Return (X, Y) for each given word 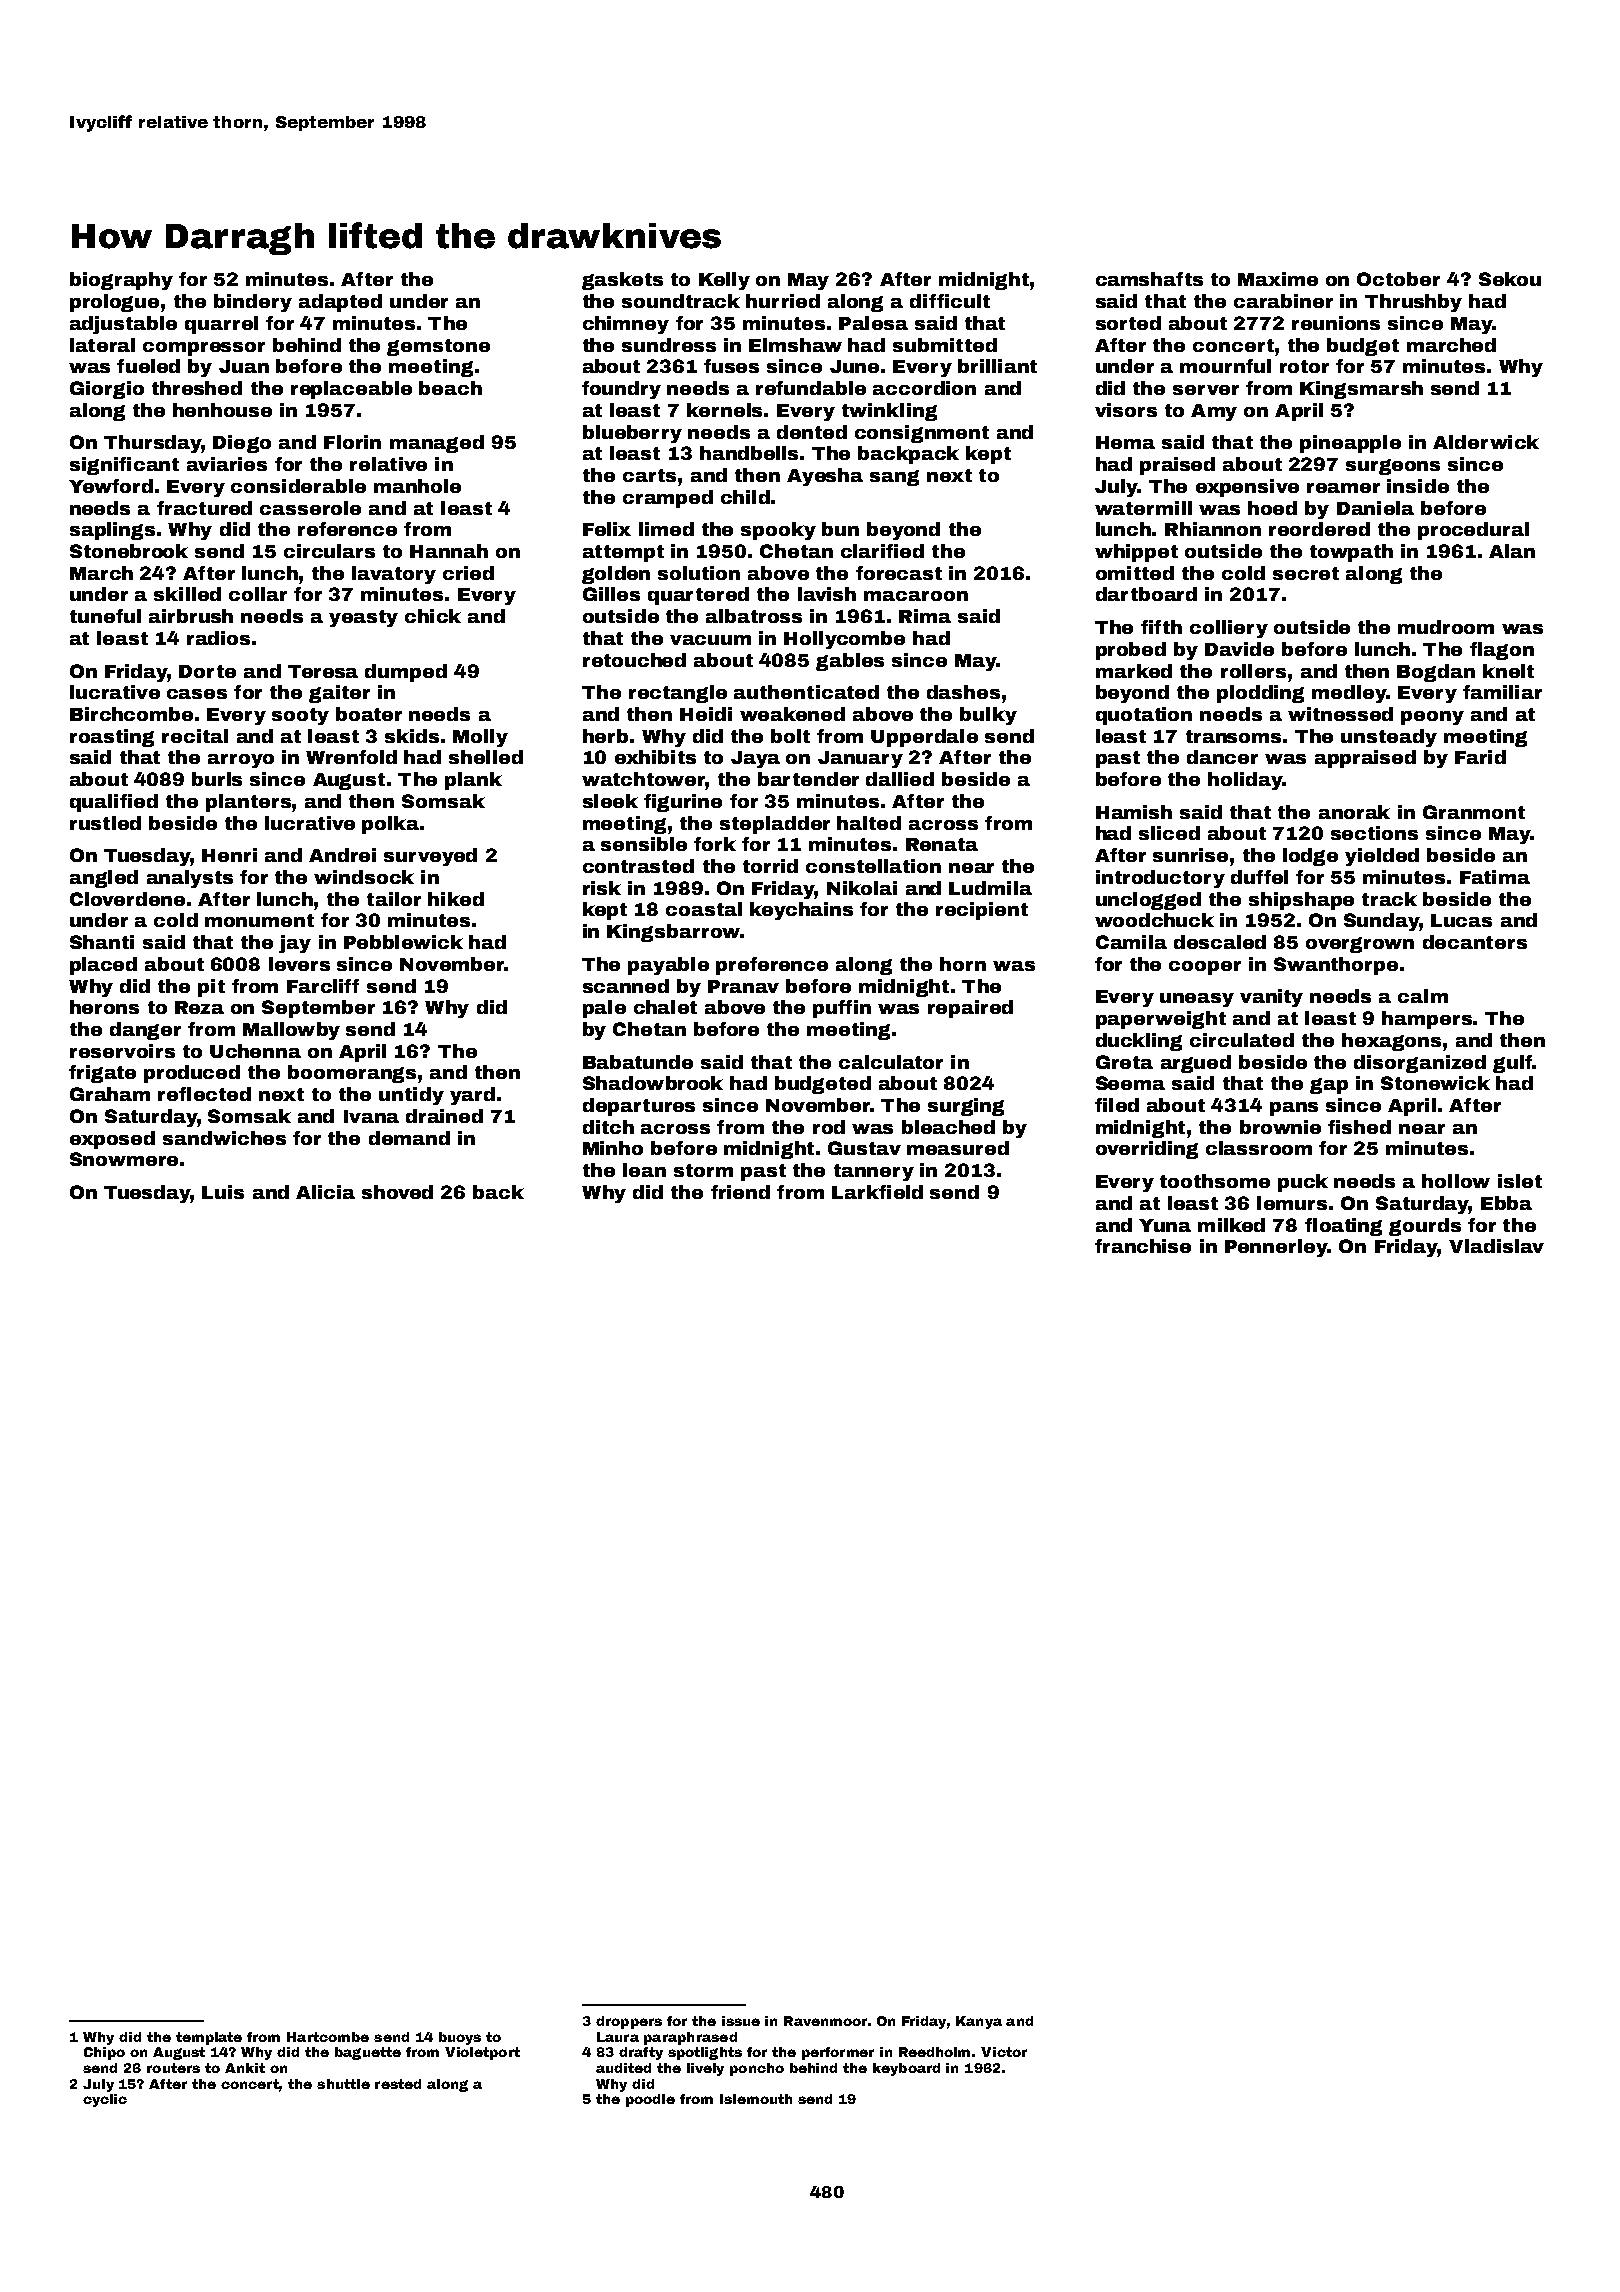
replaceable (351, 390)
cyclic (105, 2100)
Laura (618, 2037)
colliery (1229, 629)
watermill (1143, 508)
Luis (223, 1192)
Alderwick (1486, 442)
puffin (842, 1009)
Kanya (979, 2022)
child (745, 497)
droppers (629, 2022)
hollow (1456, 1181)
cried (468, 573)
